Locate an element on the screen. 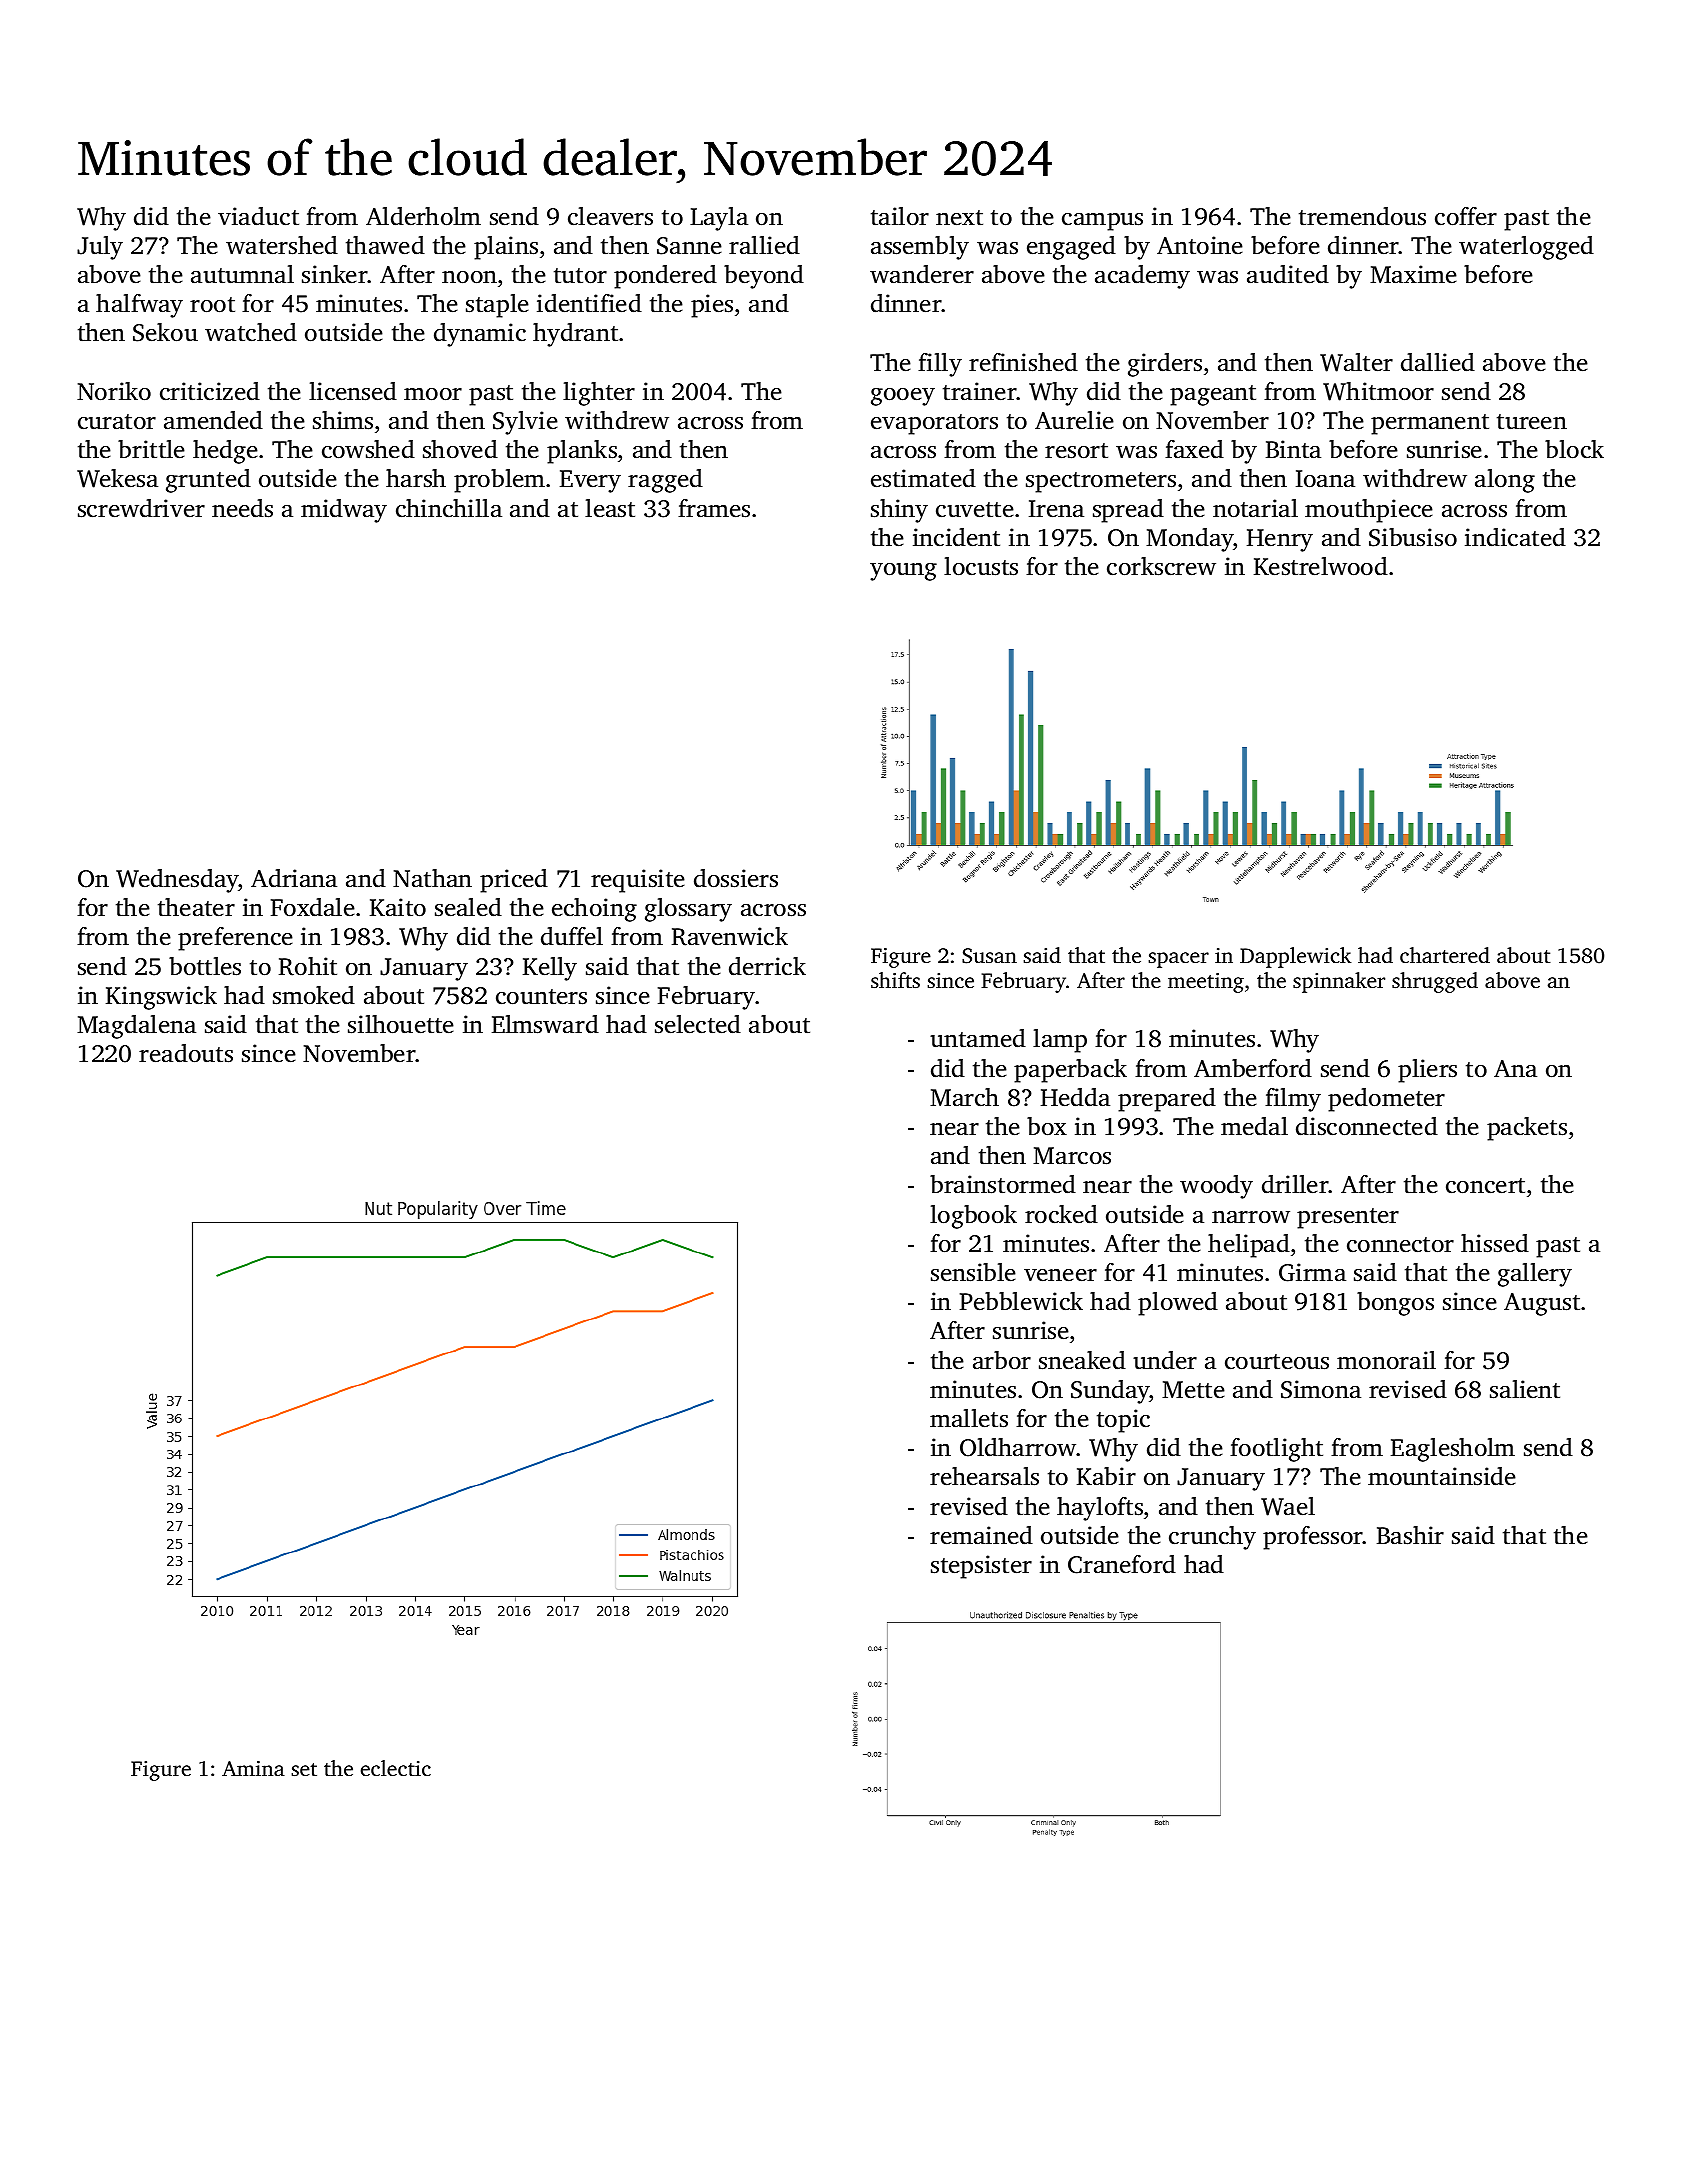 The width and height of the screenshot is (1683, 2178). Adriana is located at coordinates (294, 878).
